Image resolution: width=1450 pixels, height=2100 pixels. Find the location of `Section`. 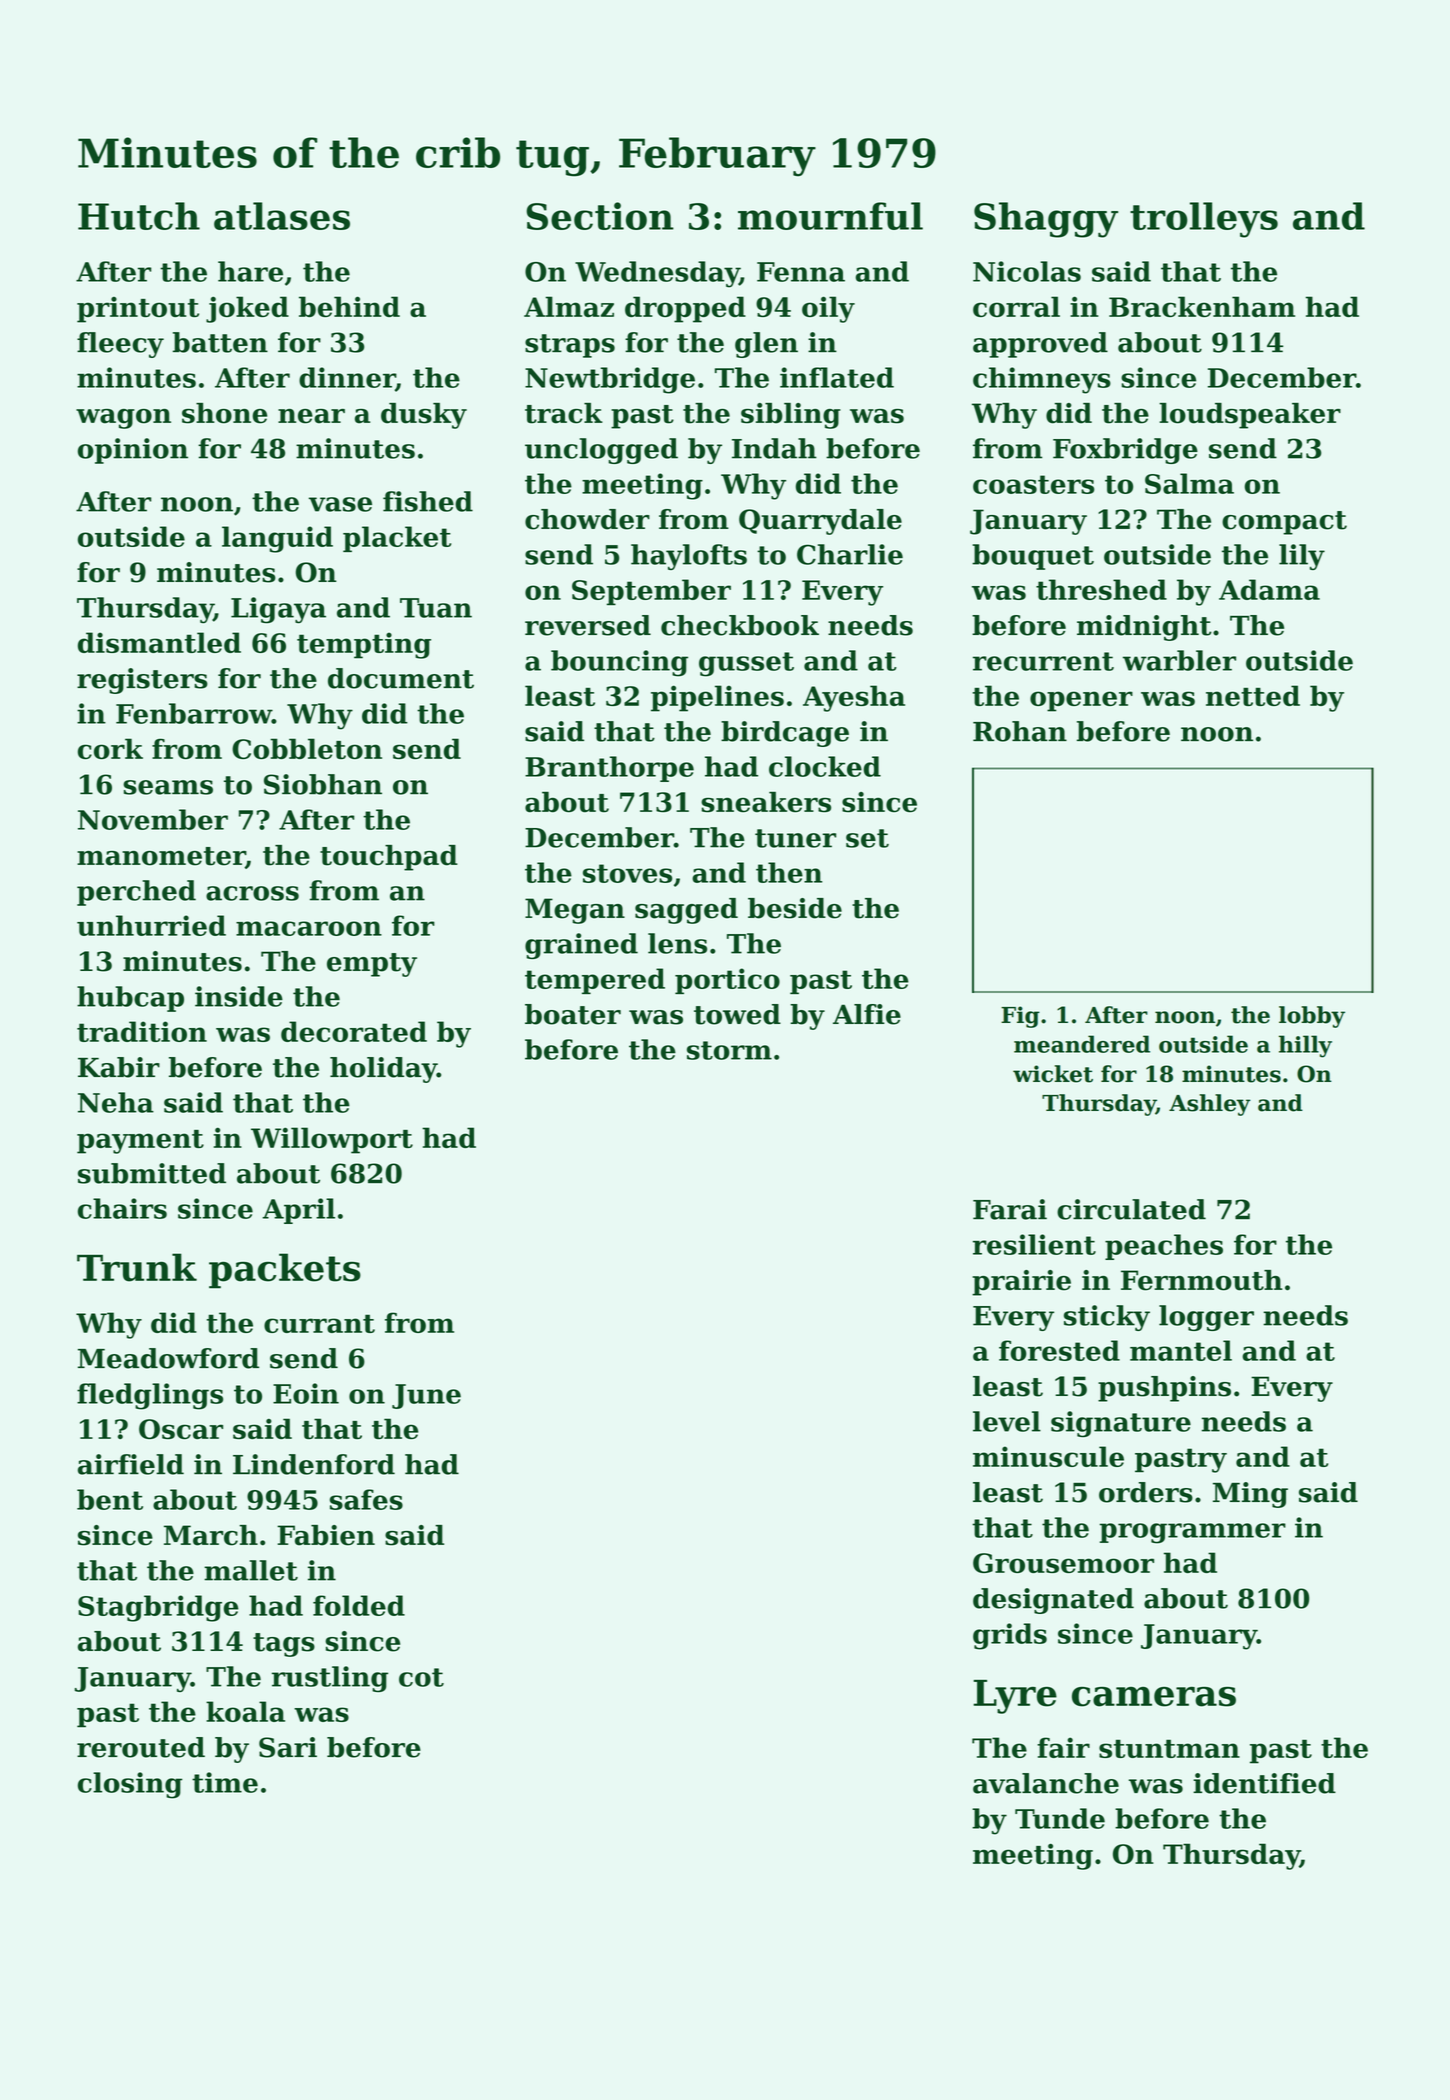

Section is located at coordinates (600, 216).
